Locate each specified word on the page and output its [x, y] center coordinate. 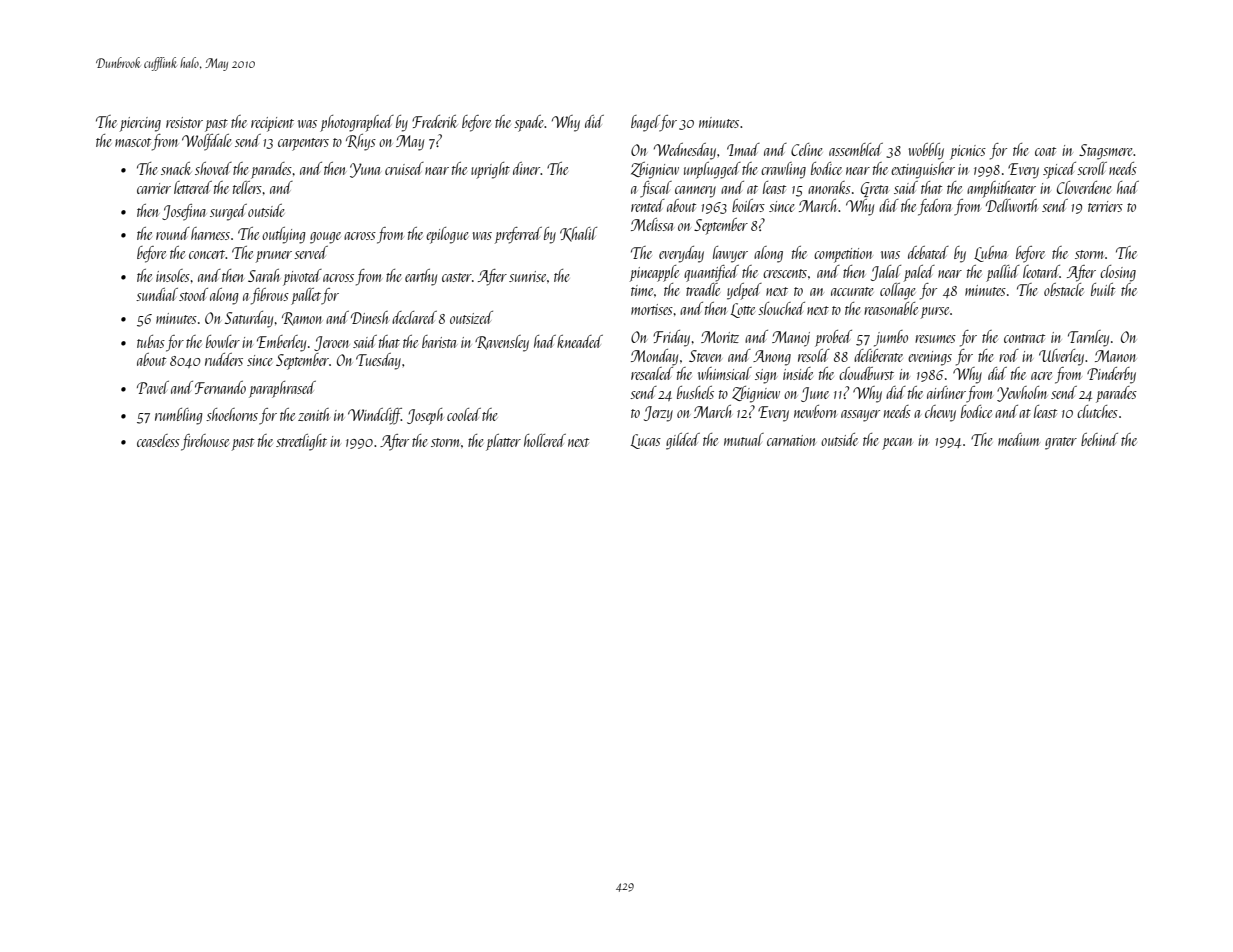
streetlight [301, 442]
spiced [1059, 170]
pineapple [654, 273]
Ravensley [502, 343]
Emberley [281, 343]
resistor [184, 122]
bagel [645, 123]
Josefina [184, 212]
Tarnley [1088, 338]
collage [898, 291]
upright [490, 170]
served [311, 252]
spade [529, 123]
